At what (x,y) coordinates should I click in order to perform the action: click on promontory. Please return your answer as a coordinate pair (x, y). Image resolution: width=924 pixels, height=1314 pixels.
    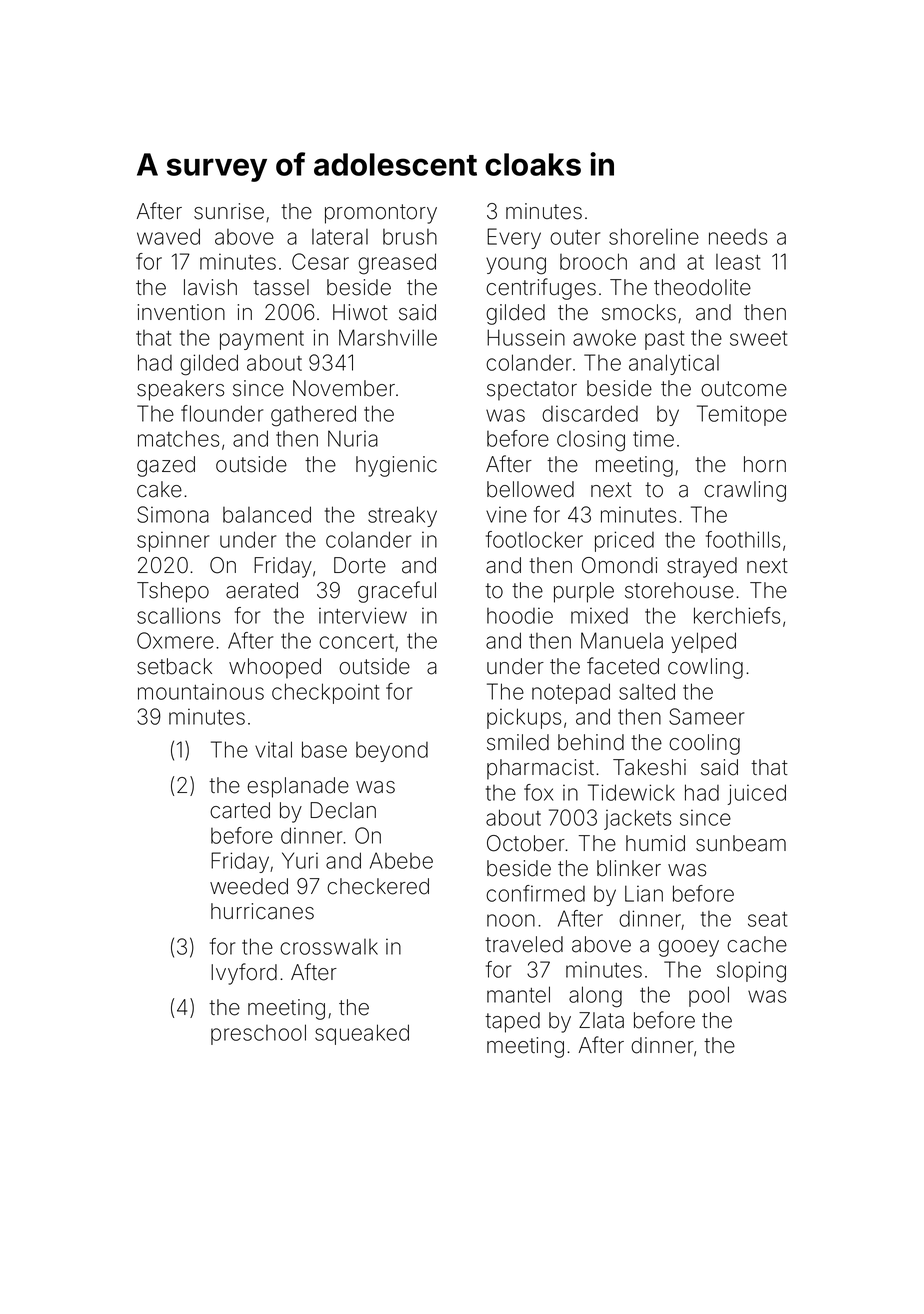
    Looking at the image, I should click on (381, 214).
